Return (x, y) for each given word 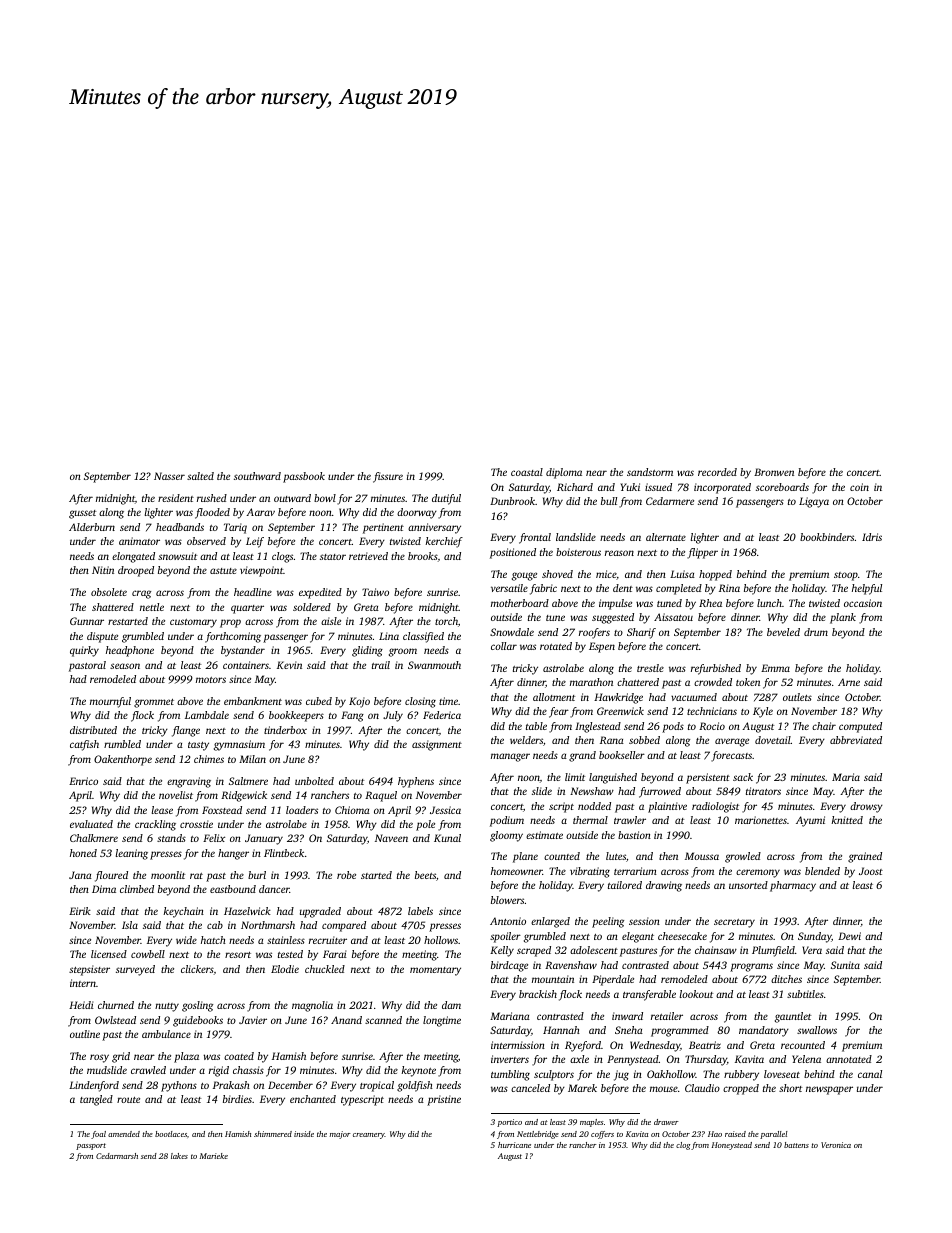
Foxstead (222, 810)
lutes (616, 856)
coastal (527, 472)
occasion (863, 603)
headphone (130, 651)
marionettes (761, 820)
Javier (253, 1020)
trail (381, 665)
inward (627, 1016)
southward (257, 476)
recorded (717, 472)
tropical (377, 1086)
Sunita (845, 965)
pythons (179, 1086)
